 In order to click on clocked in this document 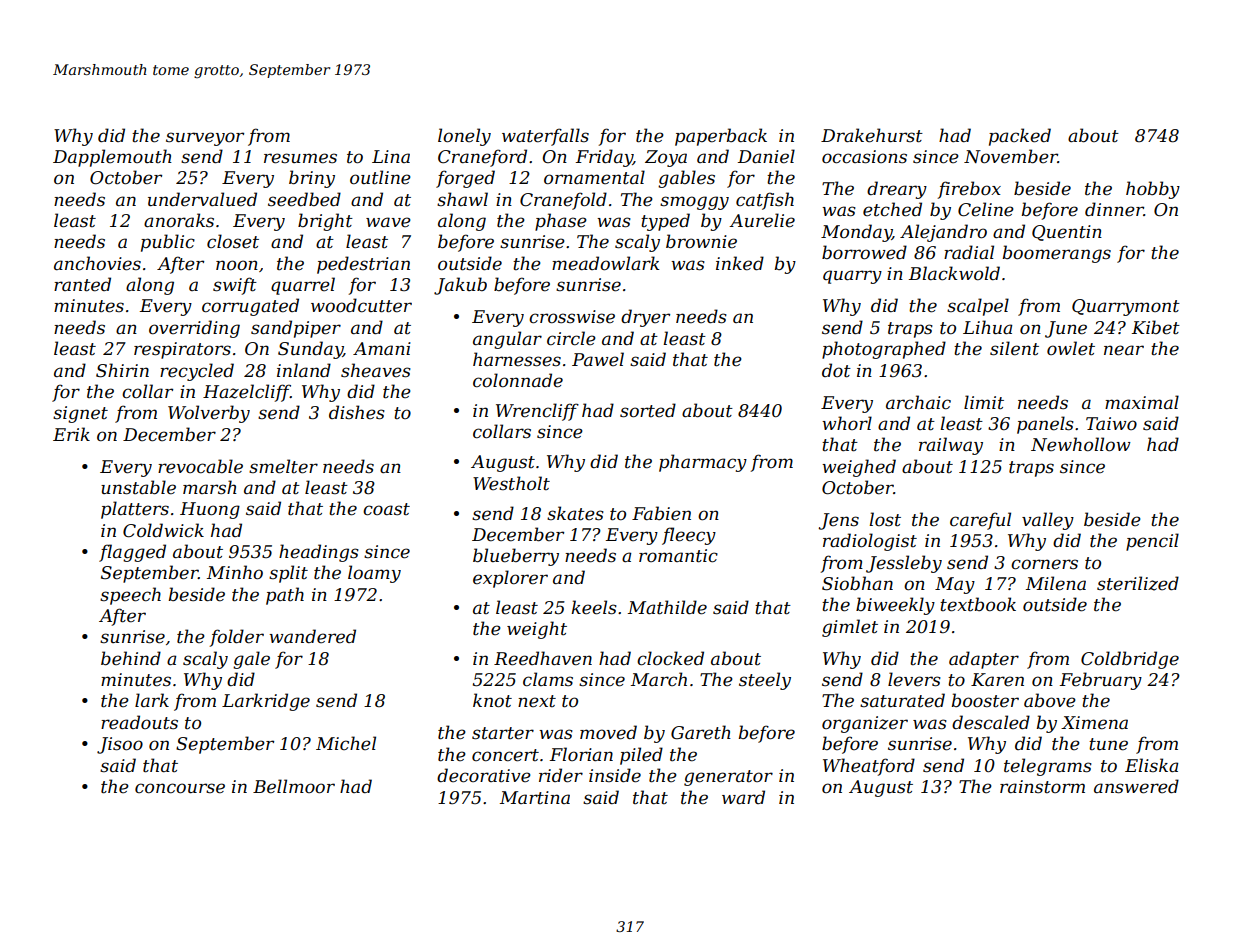, I will do `click(670, 658)`.
